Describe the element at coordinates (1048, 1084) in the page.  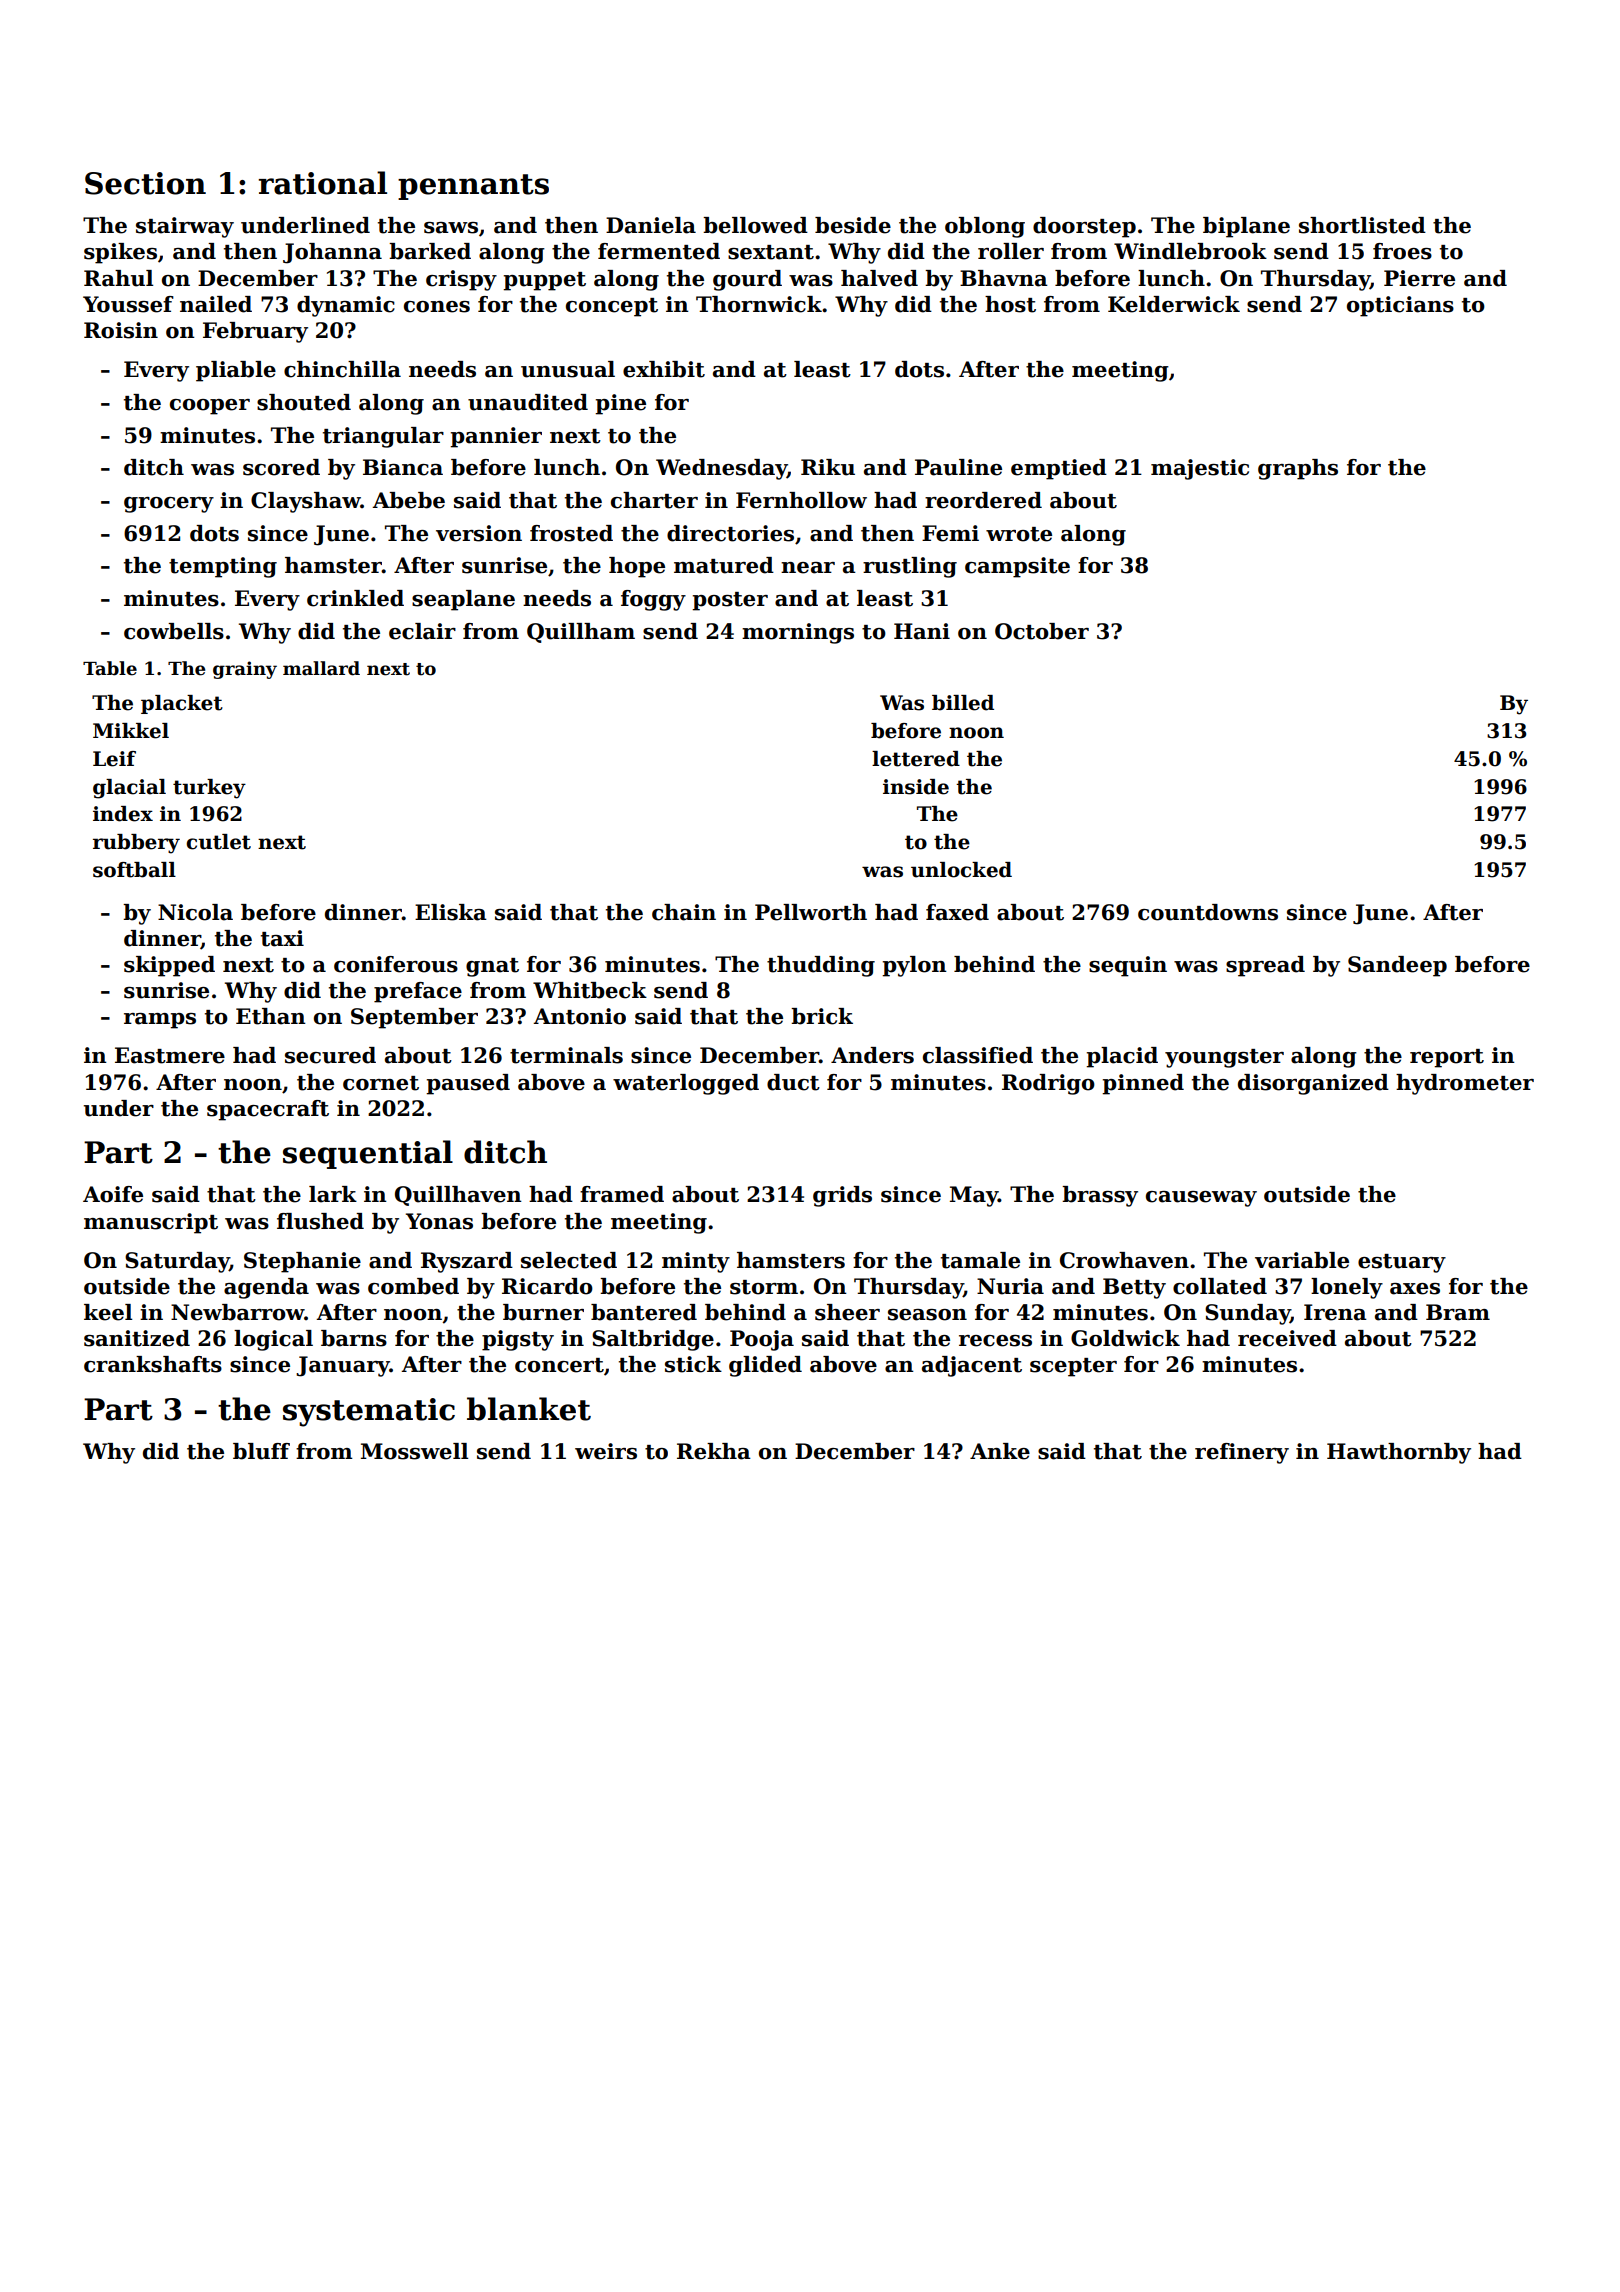
I see `Rodrigo` at that location.
